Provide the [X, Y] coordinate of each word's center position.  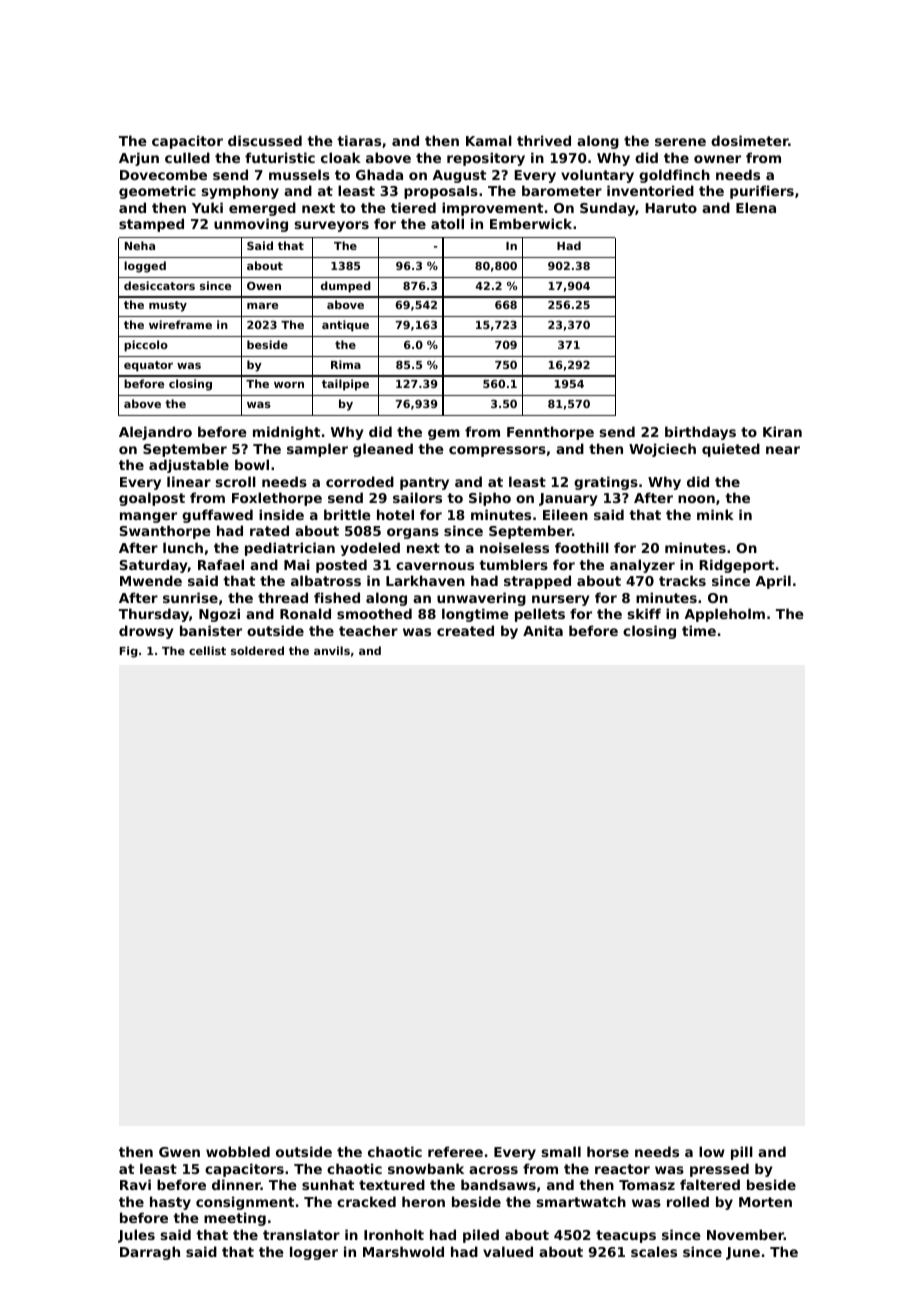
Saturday [154, 566]
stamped [151, 225]
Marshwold [403, 1251]
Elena [756, 207]
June [743, 1253]
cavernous [435, 566]
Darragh [150, 1253]
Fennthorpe [550, 433]
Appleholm [724, 615]
